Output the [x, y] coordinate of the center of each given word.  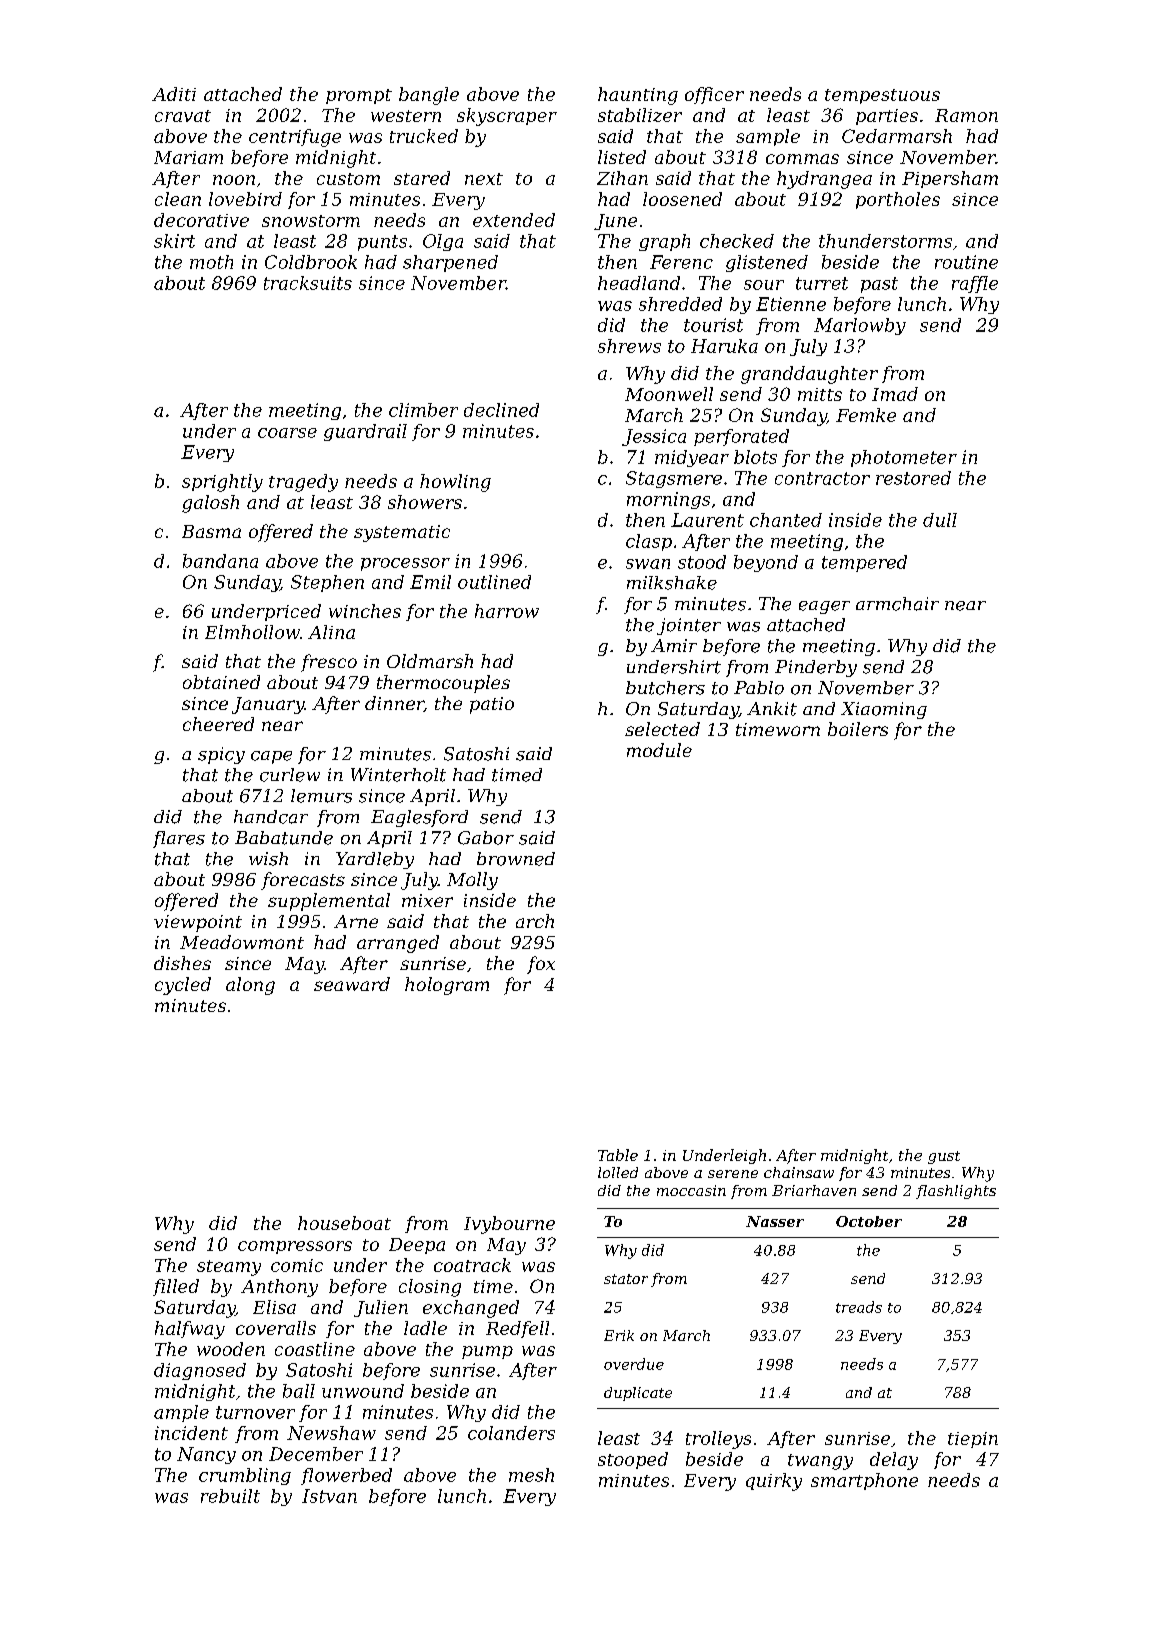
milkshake [672, 583]
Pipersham [950, 179]
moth [211, 262]
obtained [221, 682]
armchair [897, 604]
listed [622, 157]
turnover [255, 1412]
